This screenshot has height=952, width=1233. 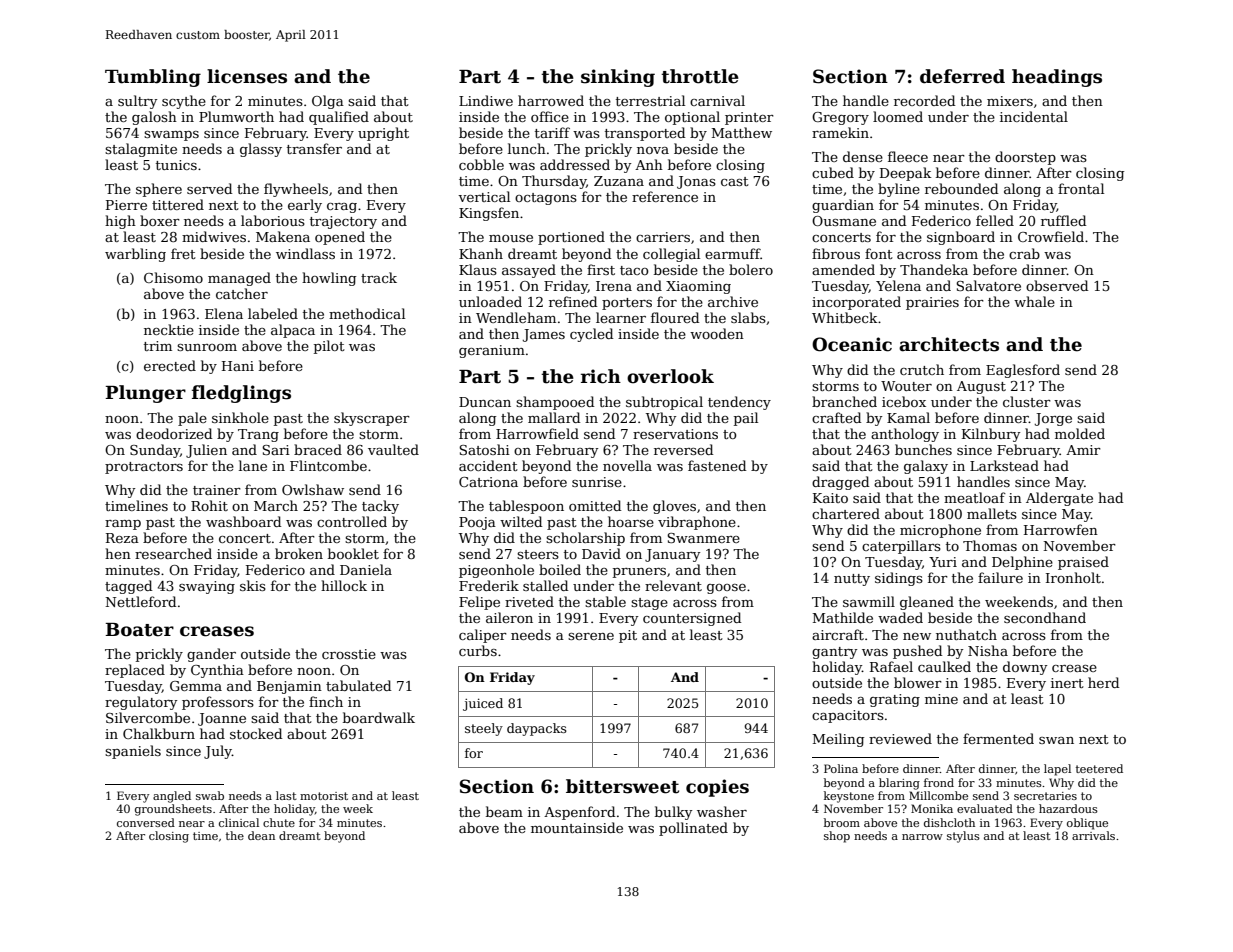 I want to click on mixers, so click(x=1010, y=101).
